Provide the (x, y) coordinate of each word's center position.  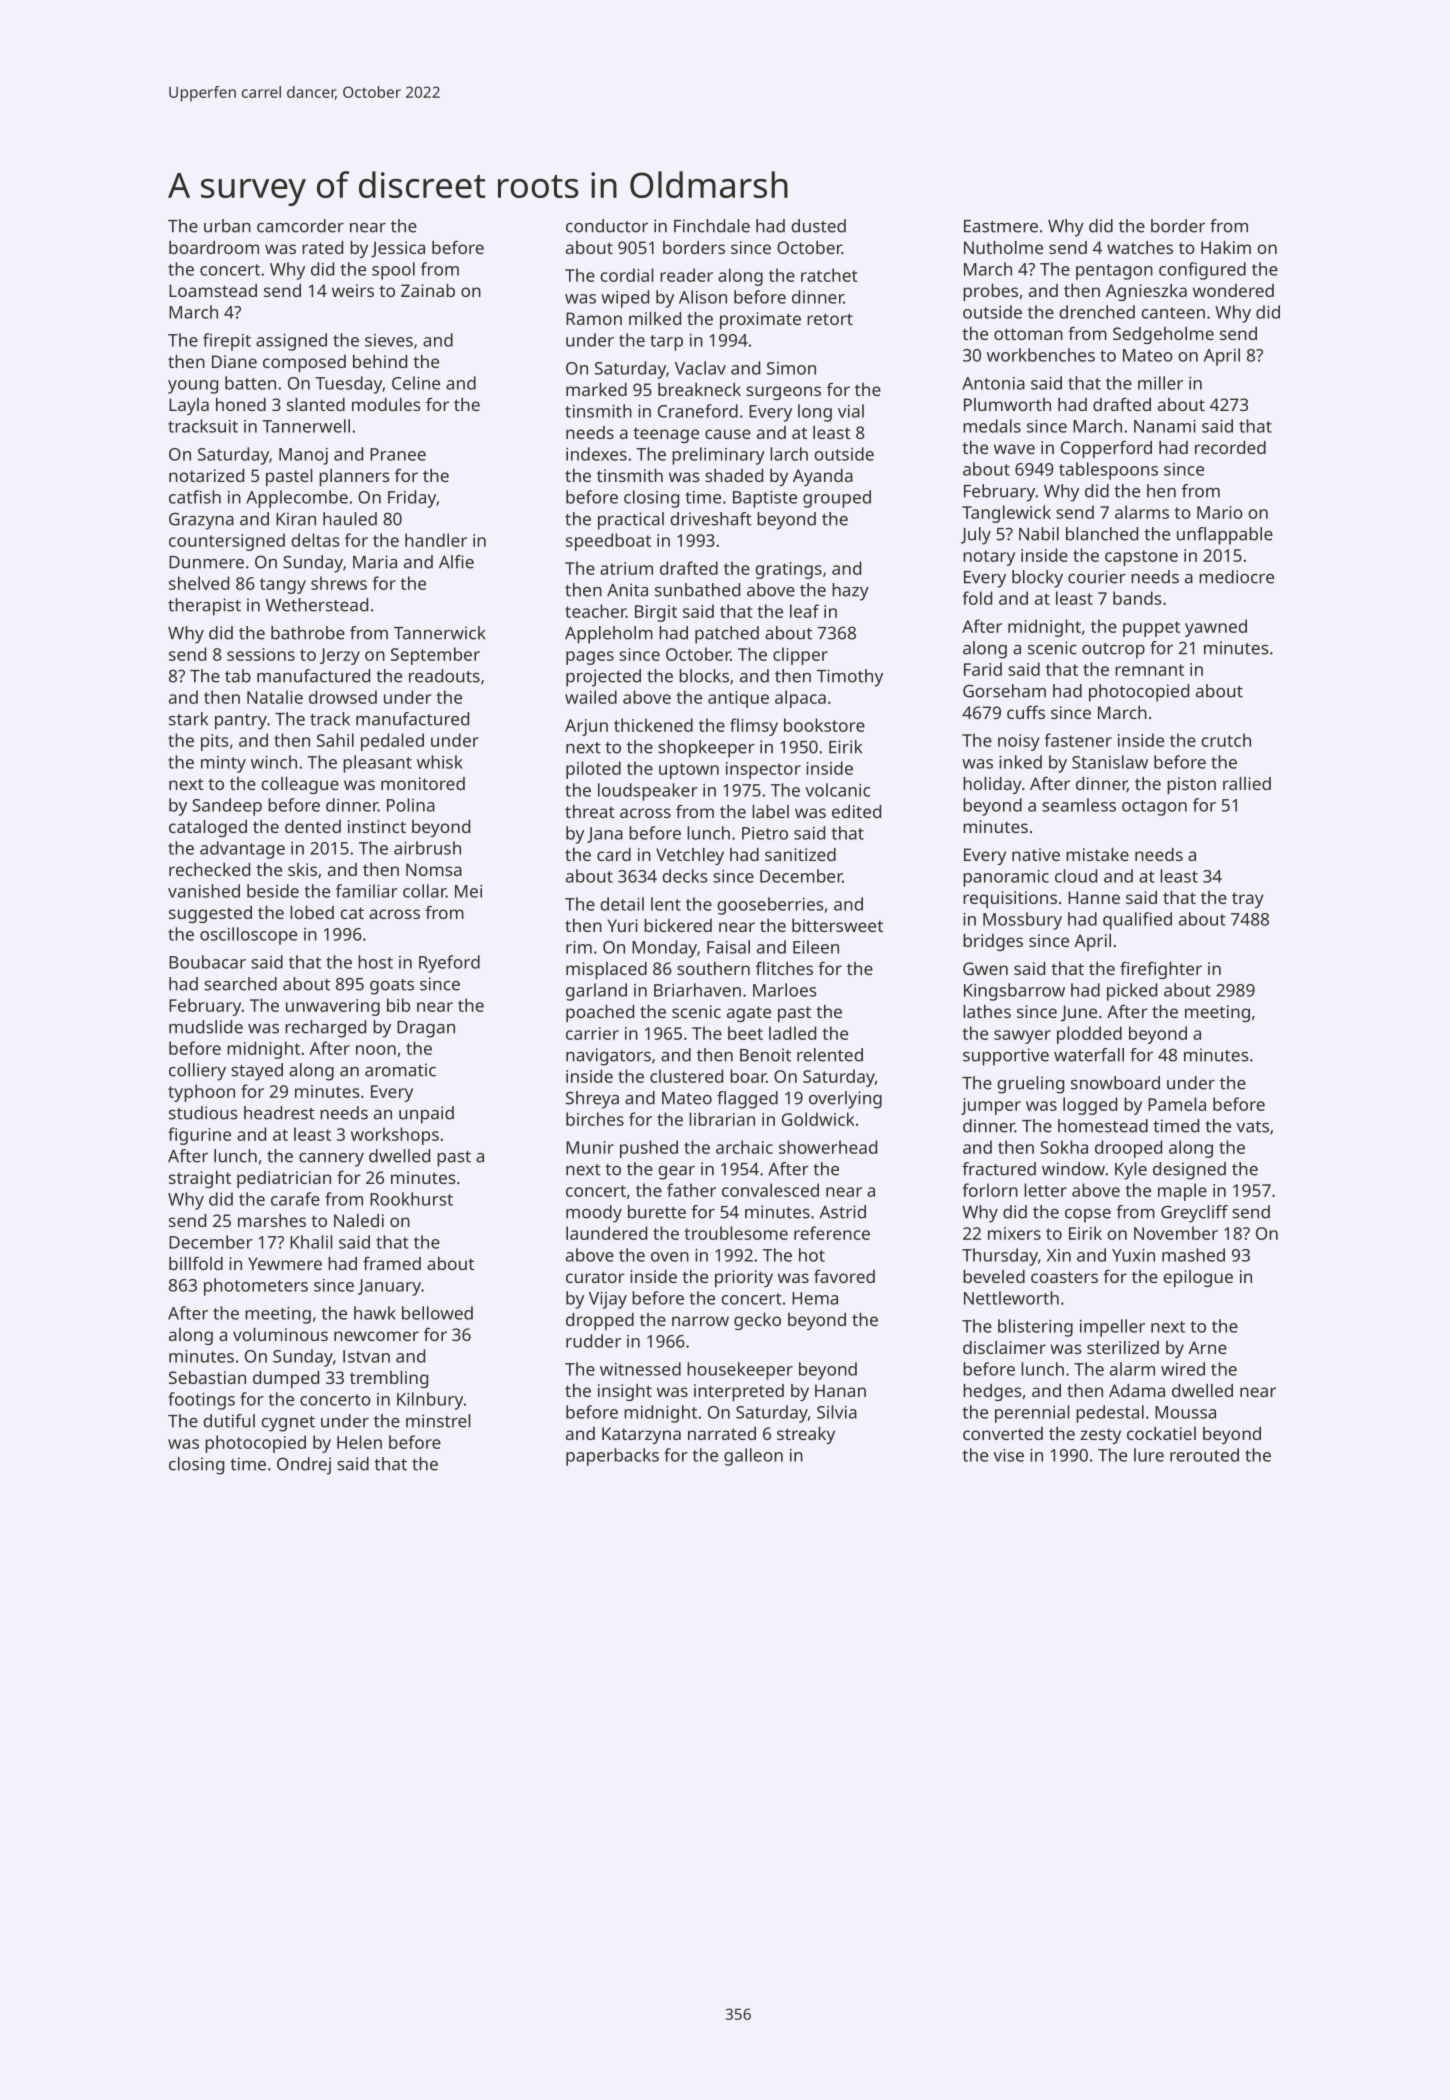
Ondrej (304, 1466)
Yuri (622, 925)
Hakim (1226, 247)
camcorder (300, 226)
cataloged (208, 828)
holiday (992, 785)
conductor (607, 226)
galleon (753, 1457)
